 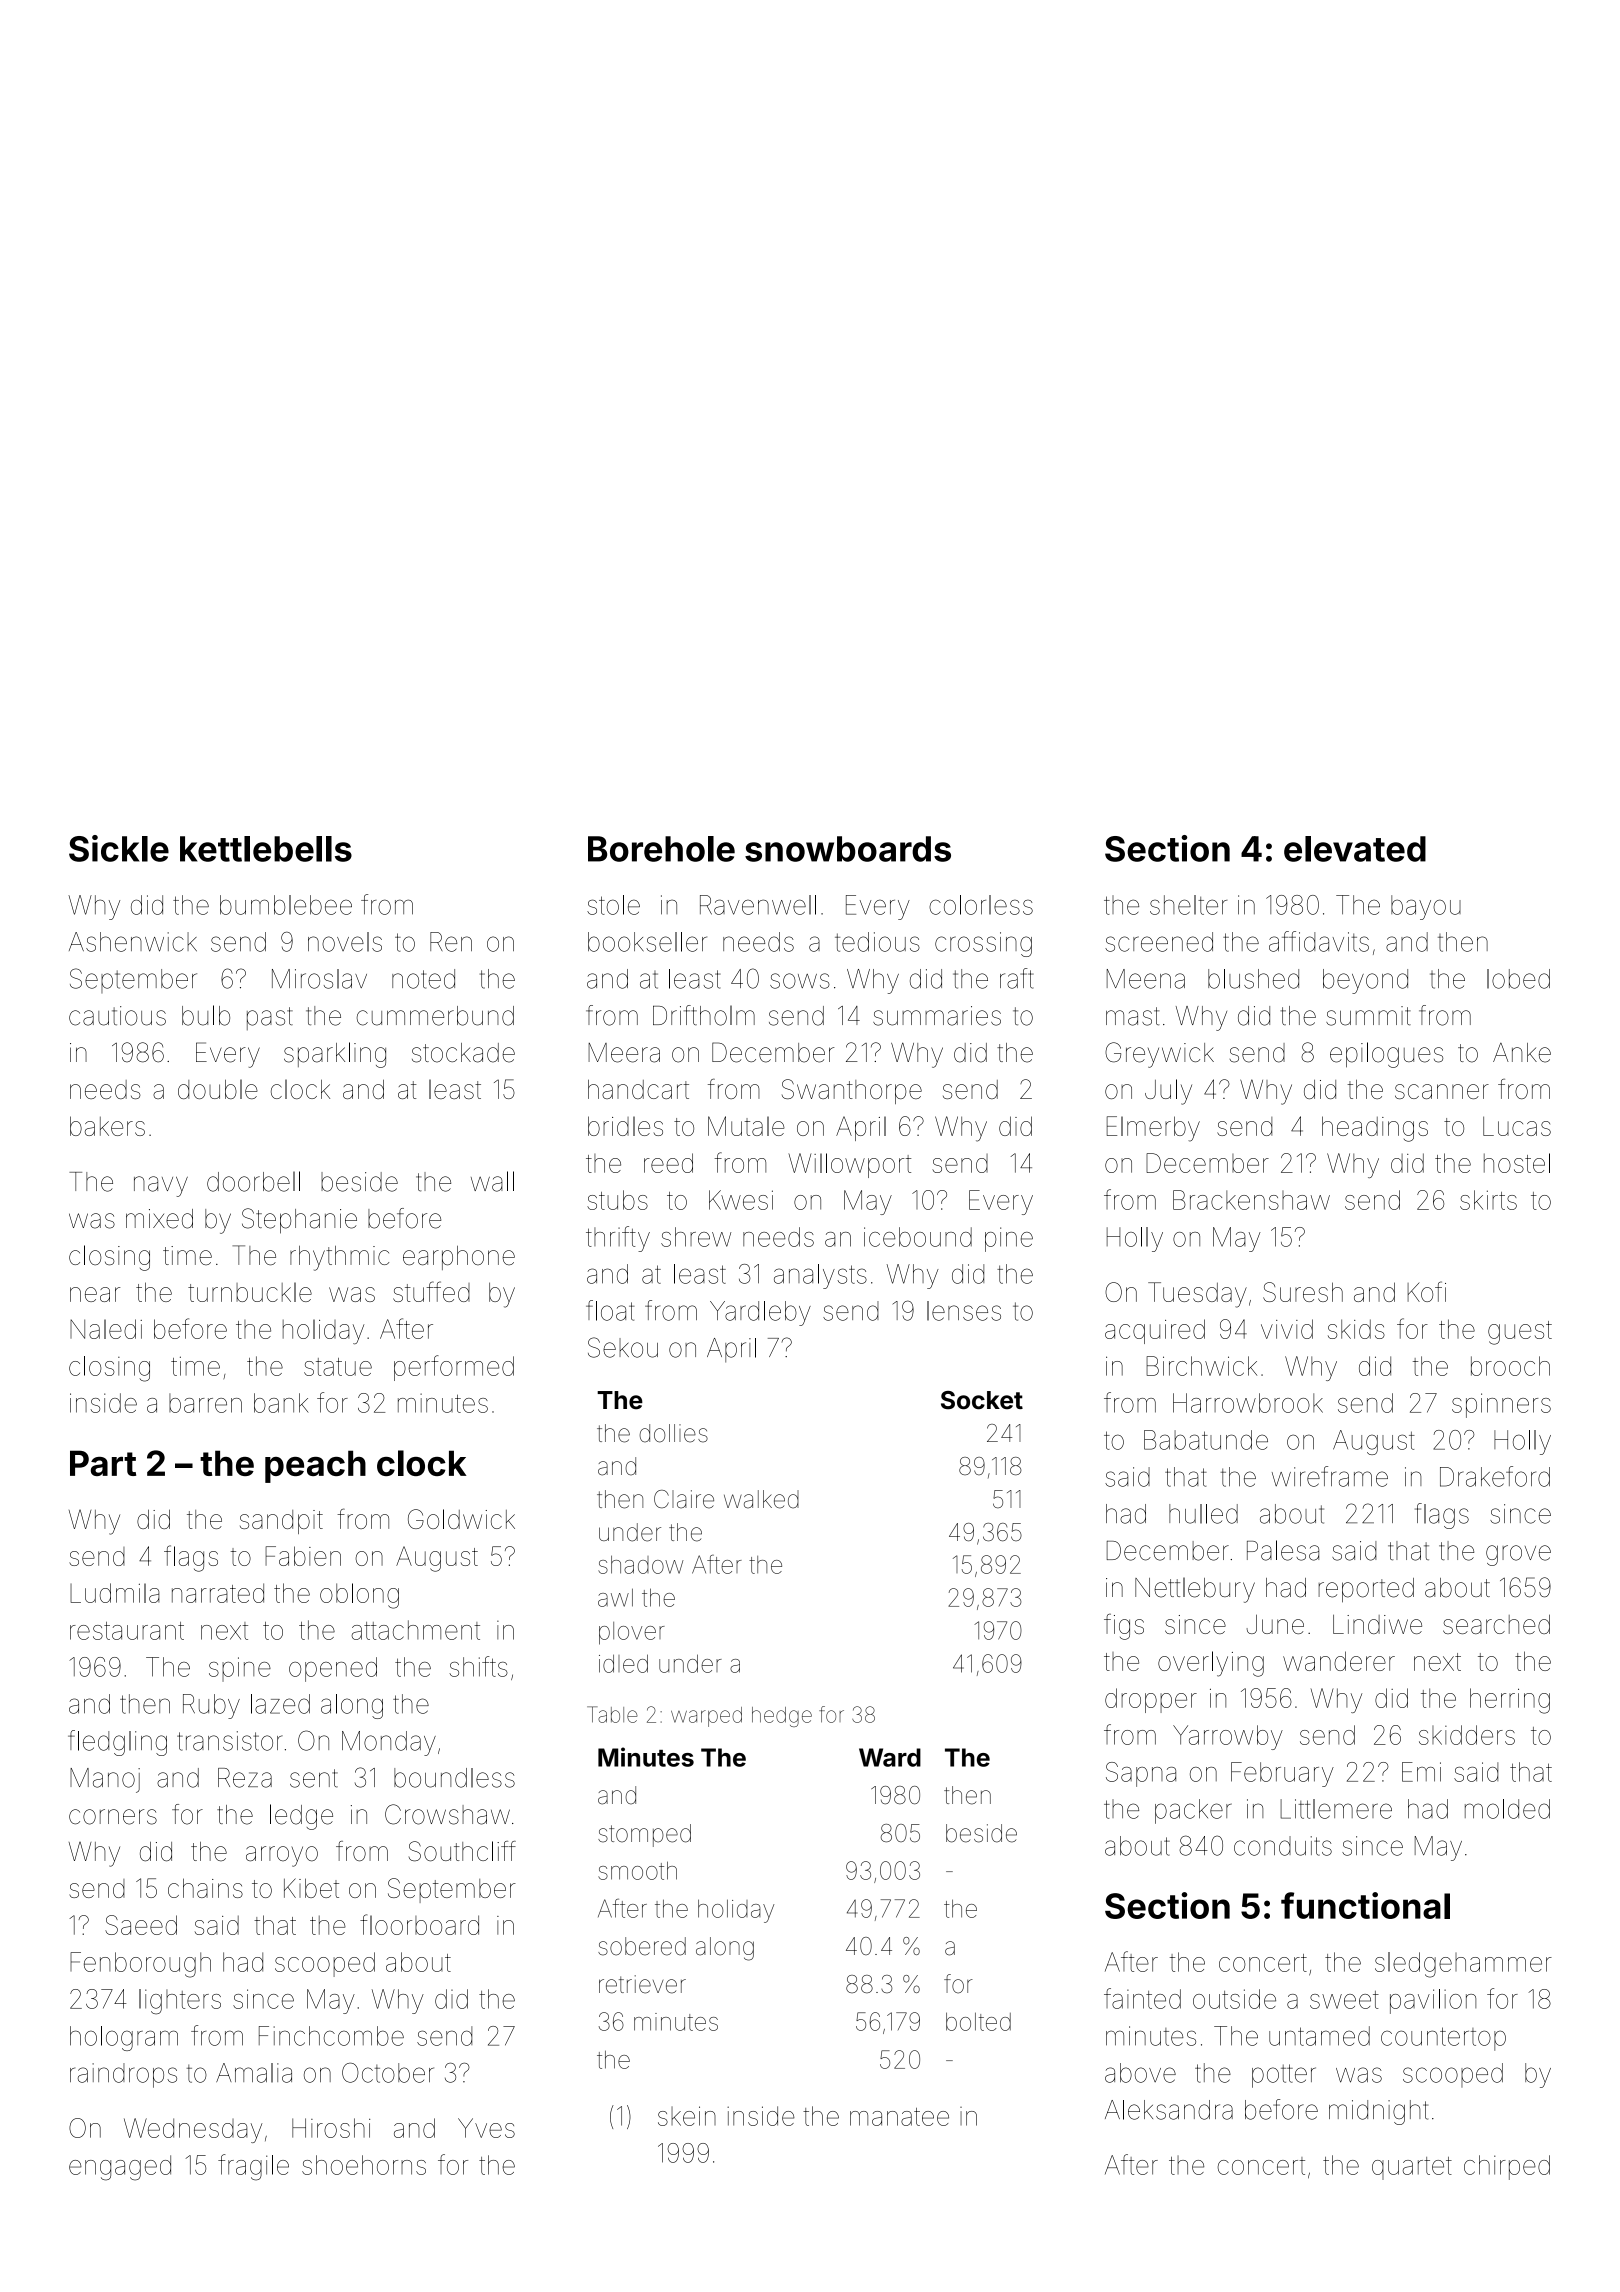 What do you see at coordinates (1251, 1200) in the screenshot?
I see `Brackenshaw` at bounding box center [1251, 1200].
